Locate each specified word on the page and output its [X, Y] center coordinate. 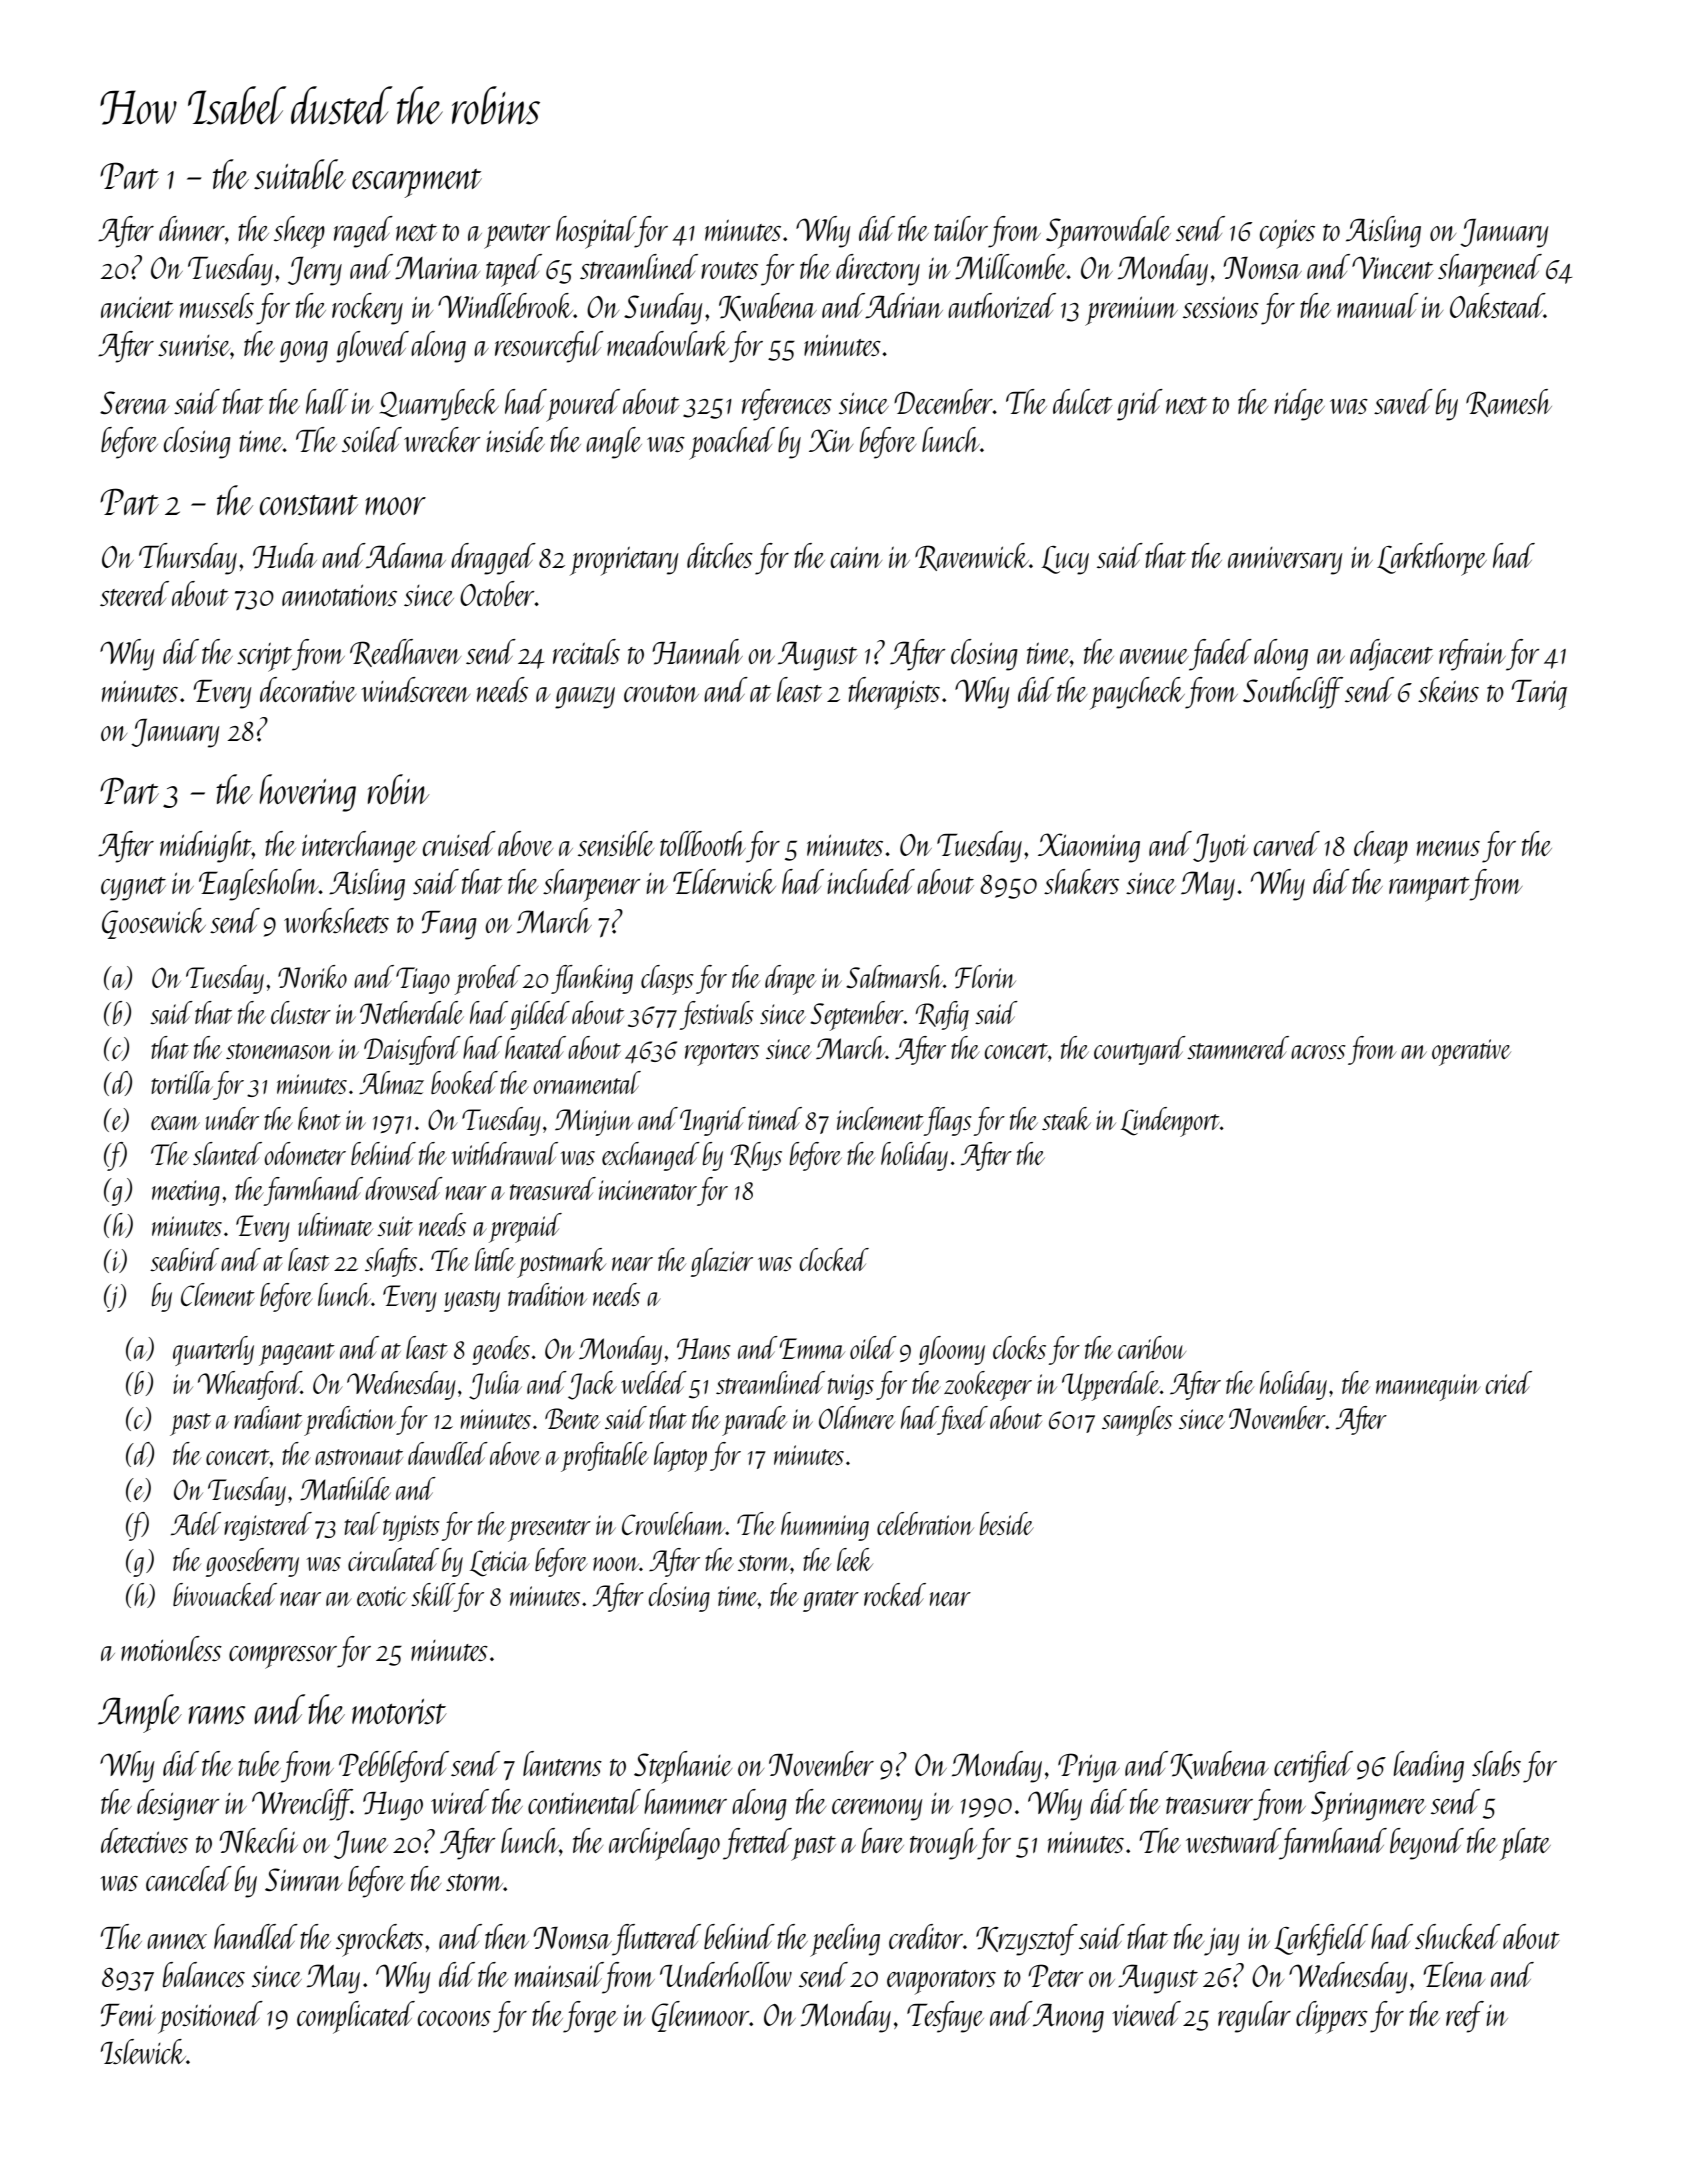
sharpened [1490, 270]
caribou [1152, 1347]
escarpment [417, 183]
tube [259, 1763]
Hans [704, 1349]
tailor [961, 228]
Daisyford [412, 1050]
